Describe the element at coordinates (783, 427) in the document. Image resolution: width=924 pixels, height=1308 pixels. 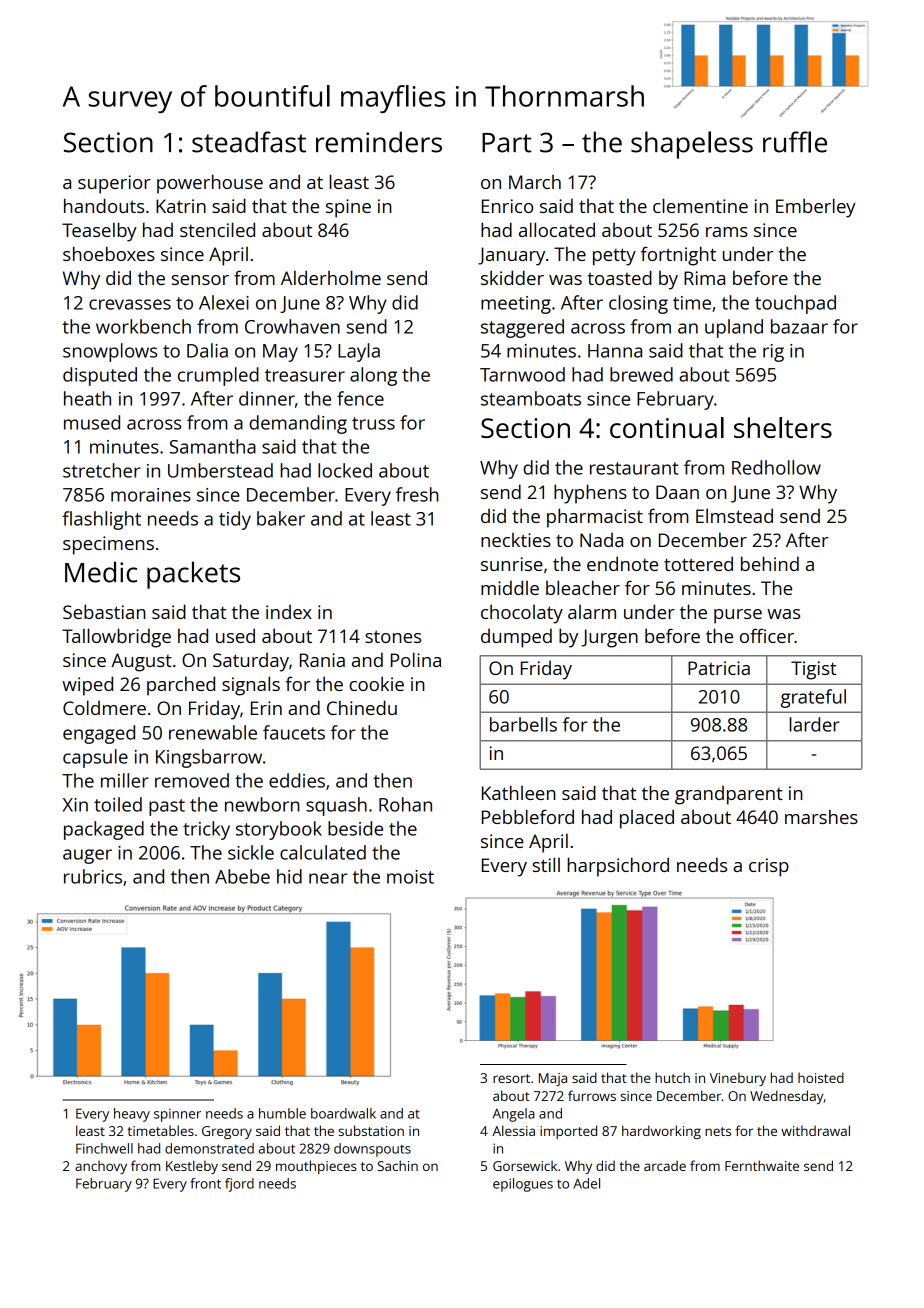
I see `shelters` at that location.
